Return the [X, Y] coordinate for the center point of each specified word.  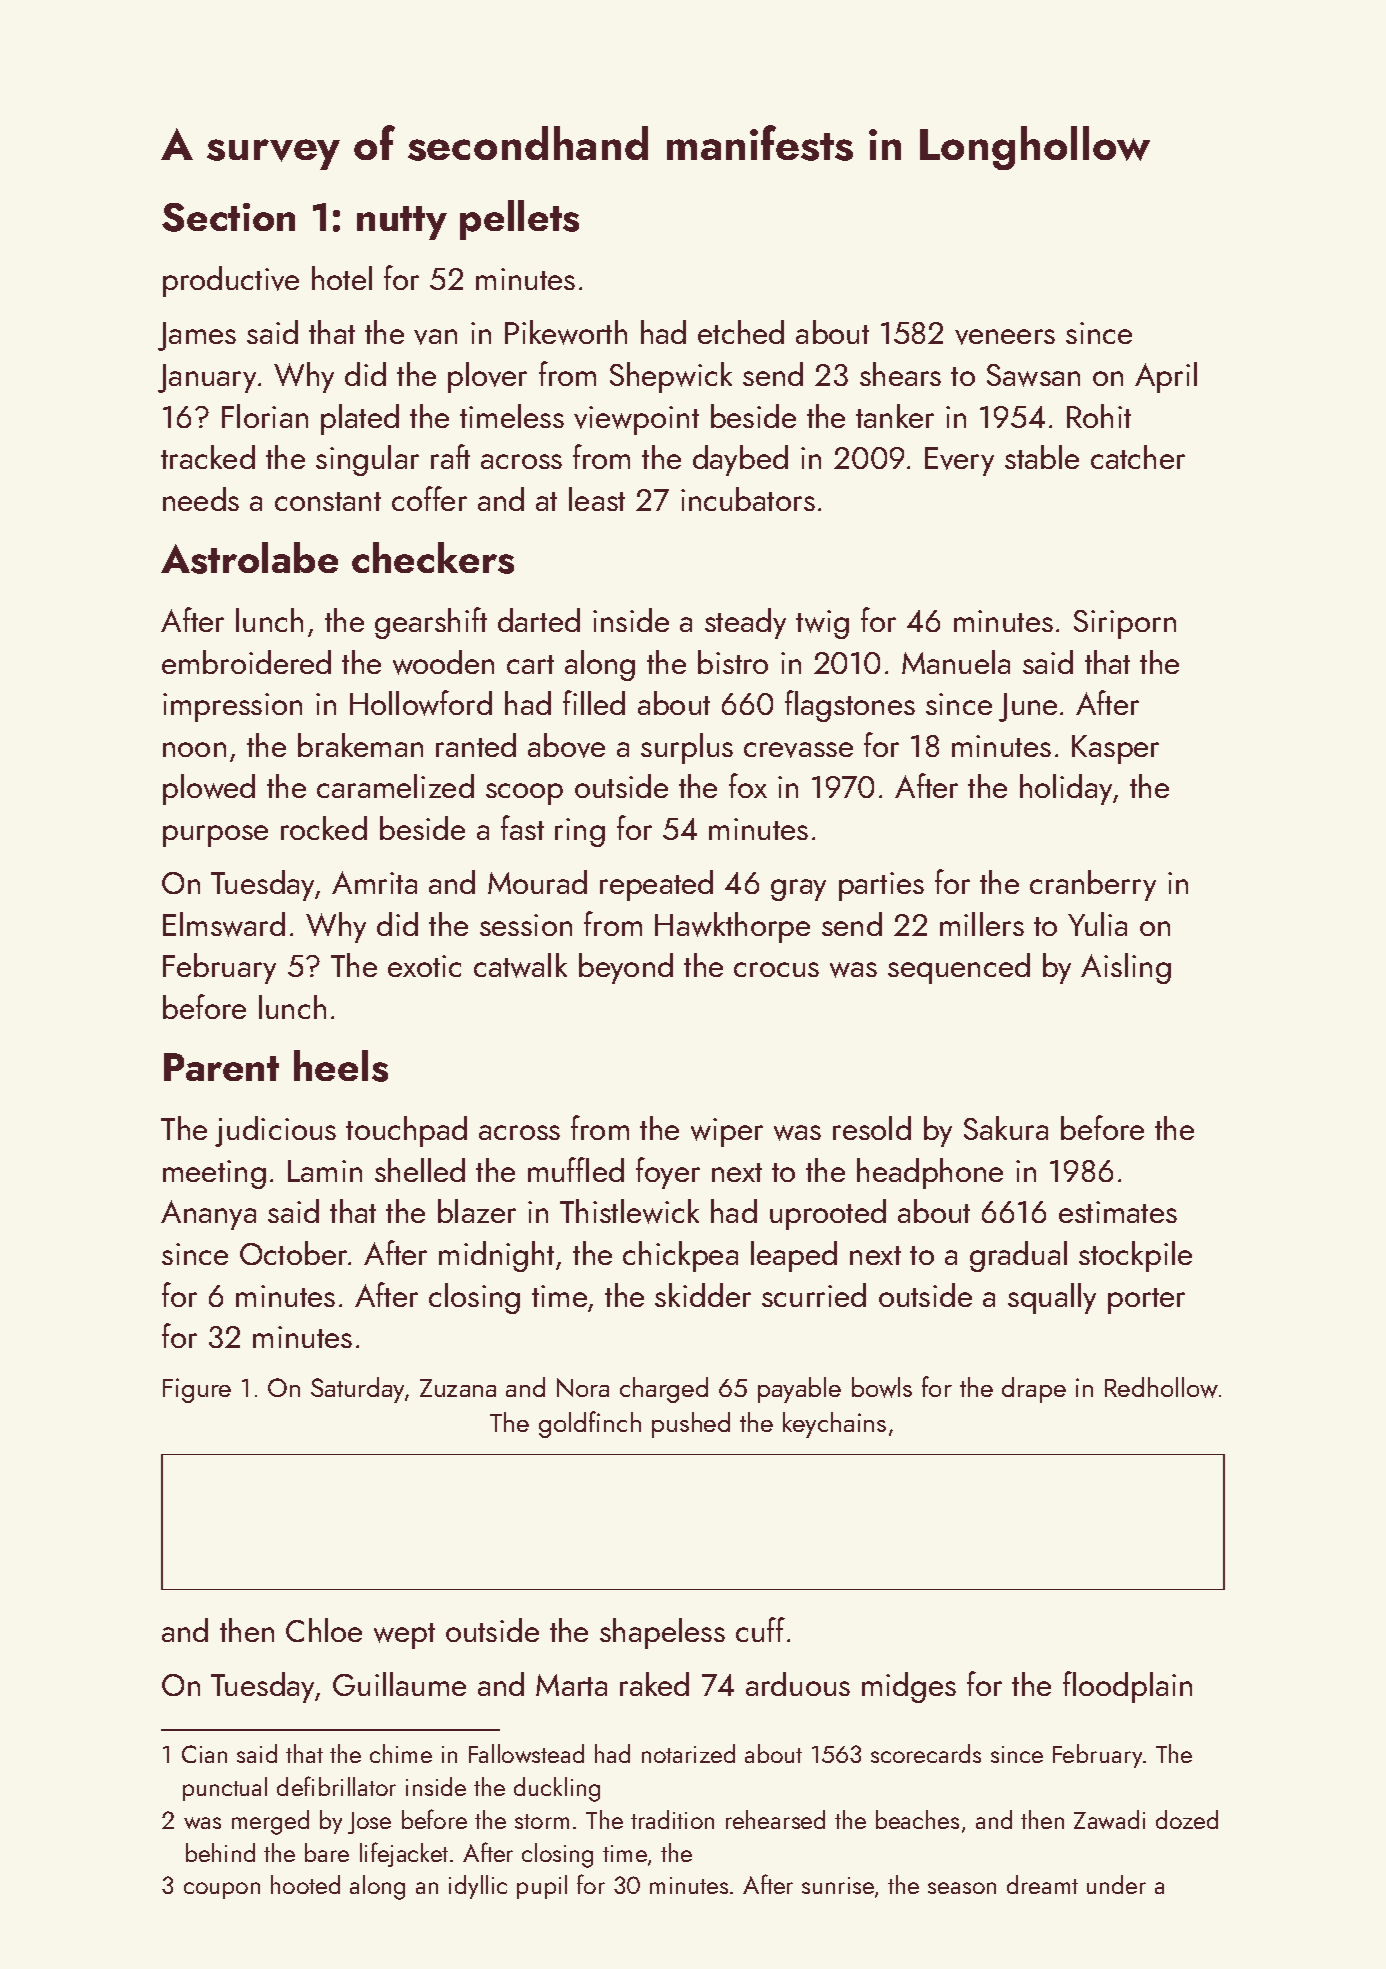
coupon [222, 1890]
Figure [197, 1390]
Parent [221, 1067]
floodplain [1127, 1687]
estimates [1118, 1212]
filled [594, 702]
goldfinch [590, 1424]
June [1028, 707]
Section [228, 217]
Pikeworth [566, 332]
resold [872, 1128]
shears [900, 374]
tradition [672, 1819]
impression [232, 707]
